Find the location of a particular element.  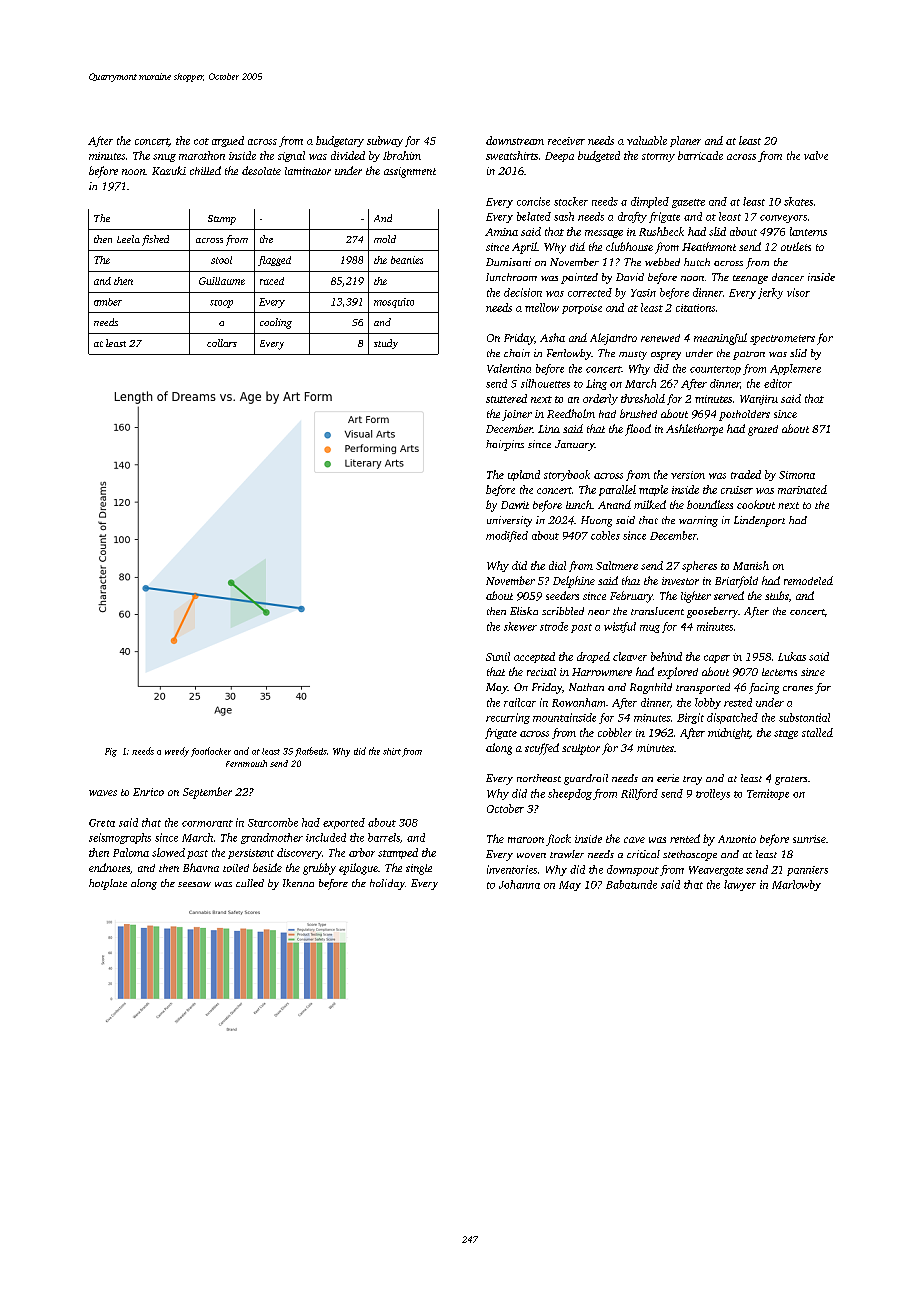

outlets is located at coordinates (796, 246).
